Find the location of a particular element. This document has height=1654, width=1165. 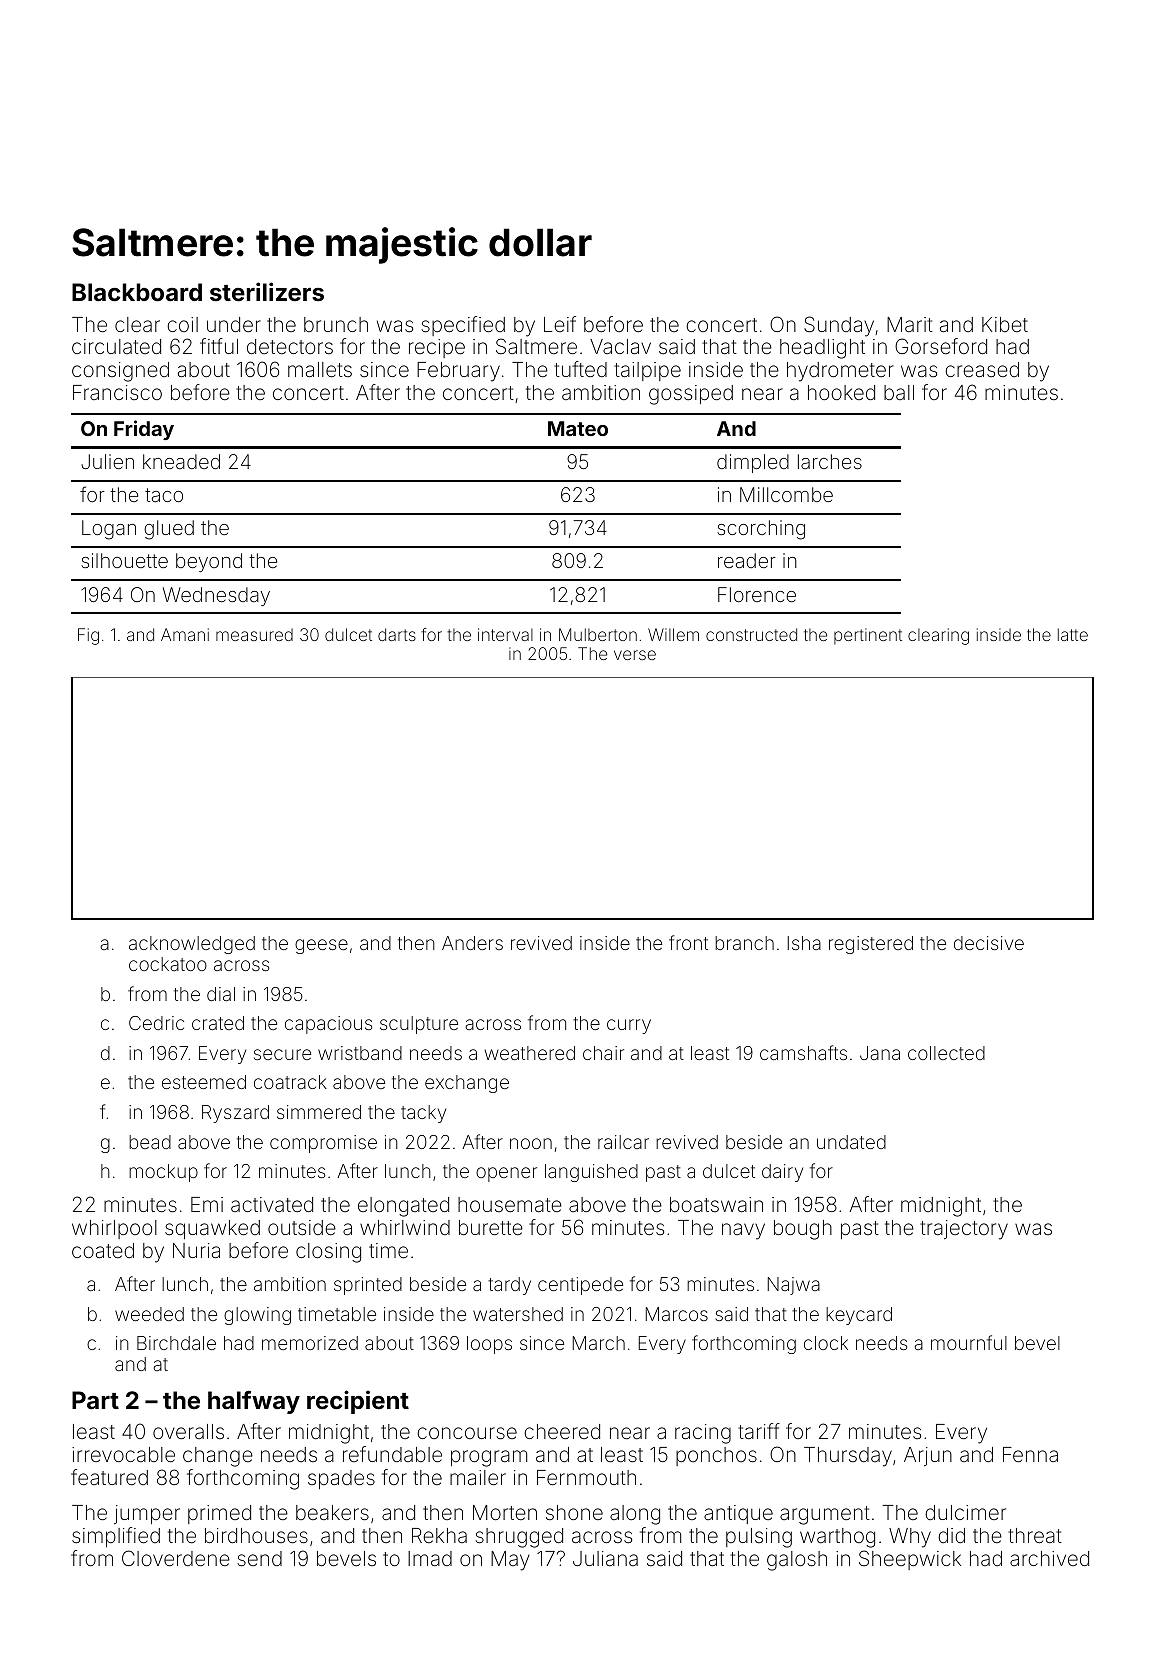

decisive is located at coordinates (989, 943).
